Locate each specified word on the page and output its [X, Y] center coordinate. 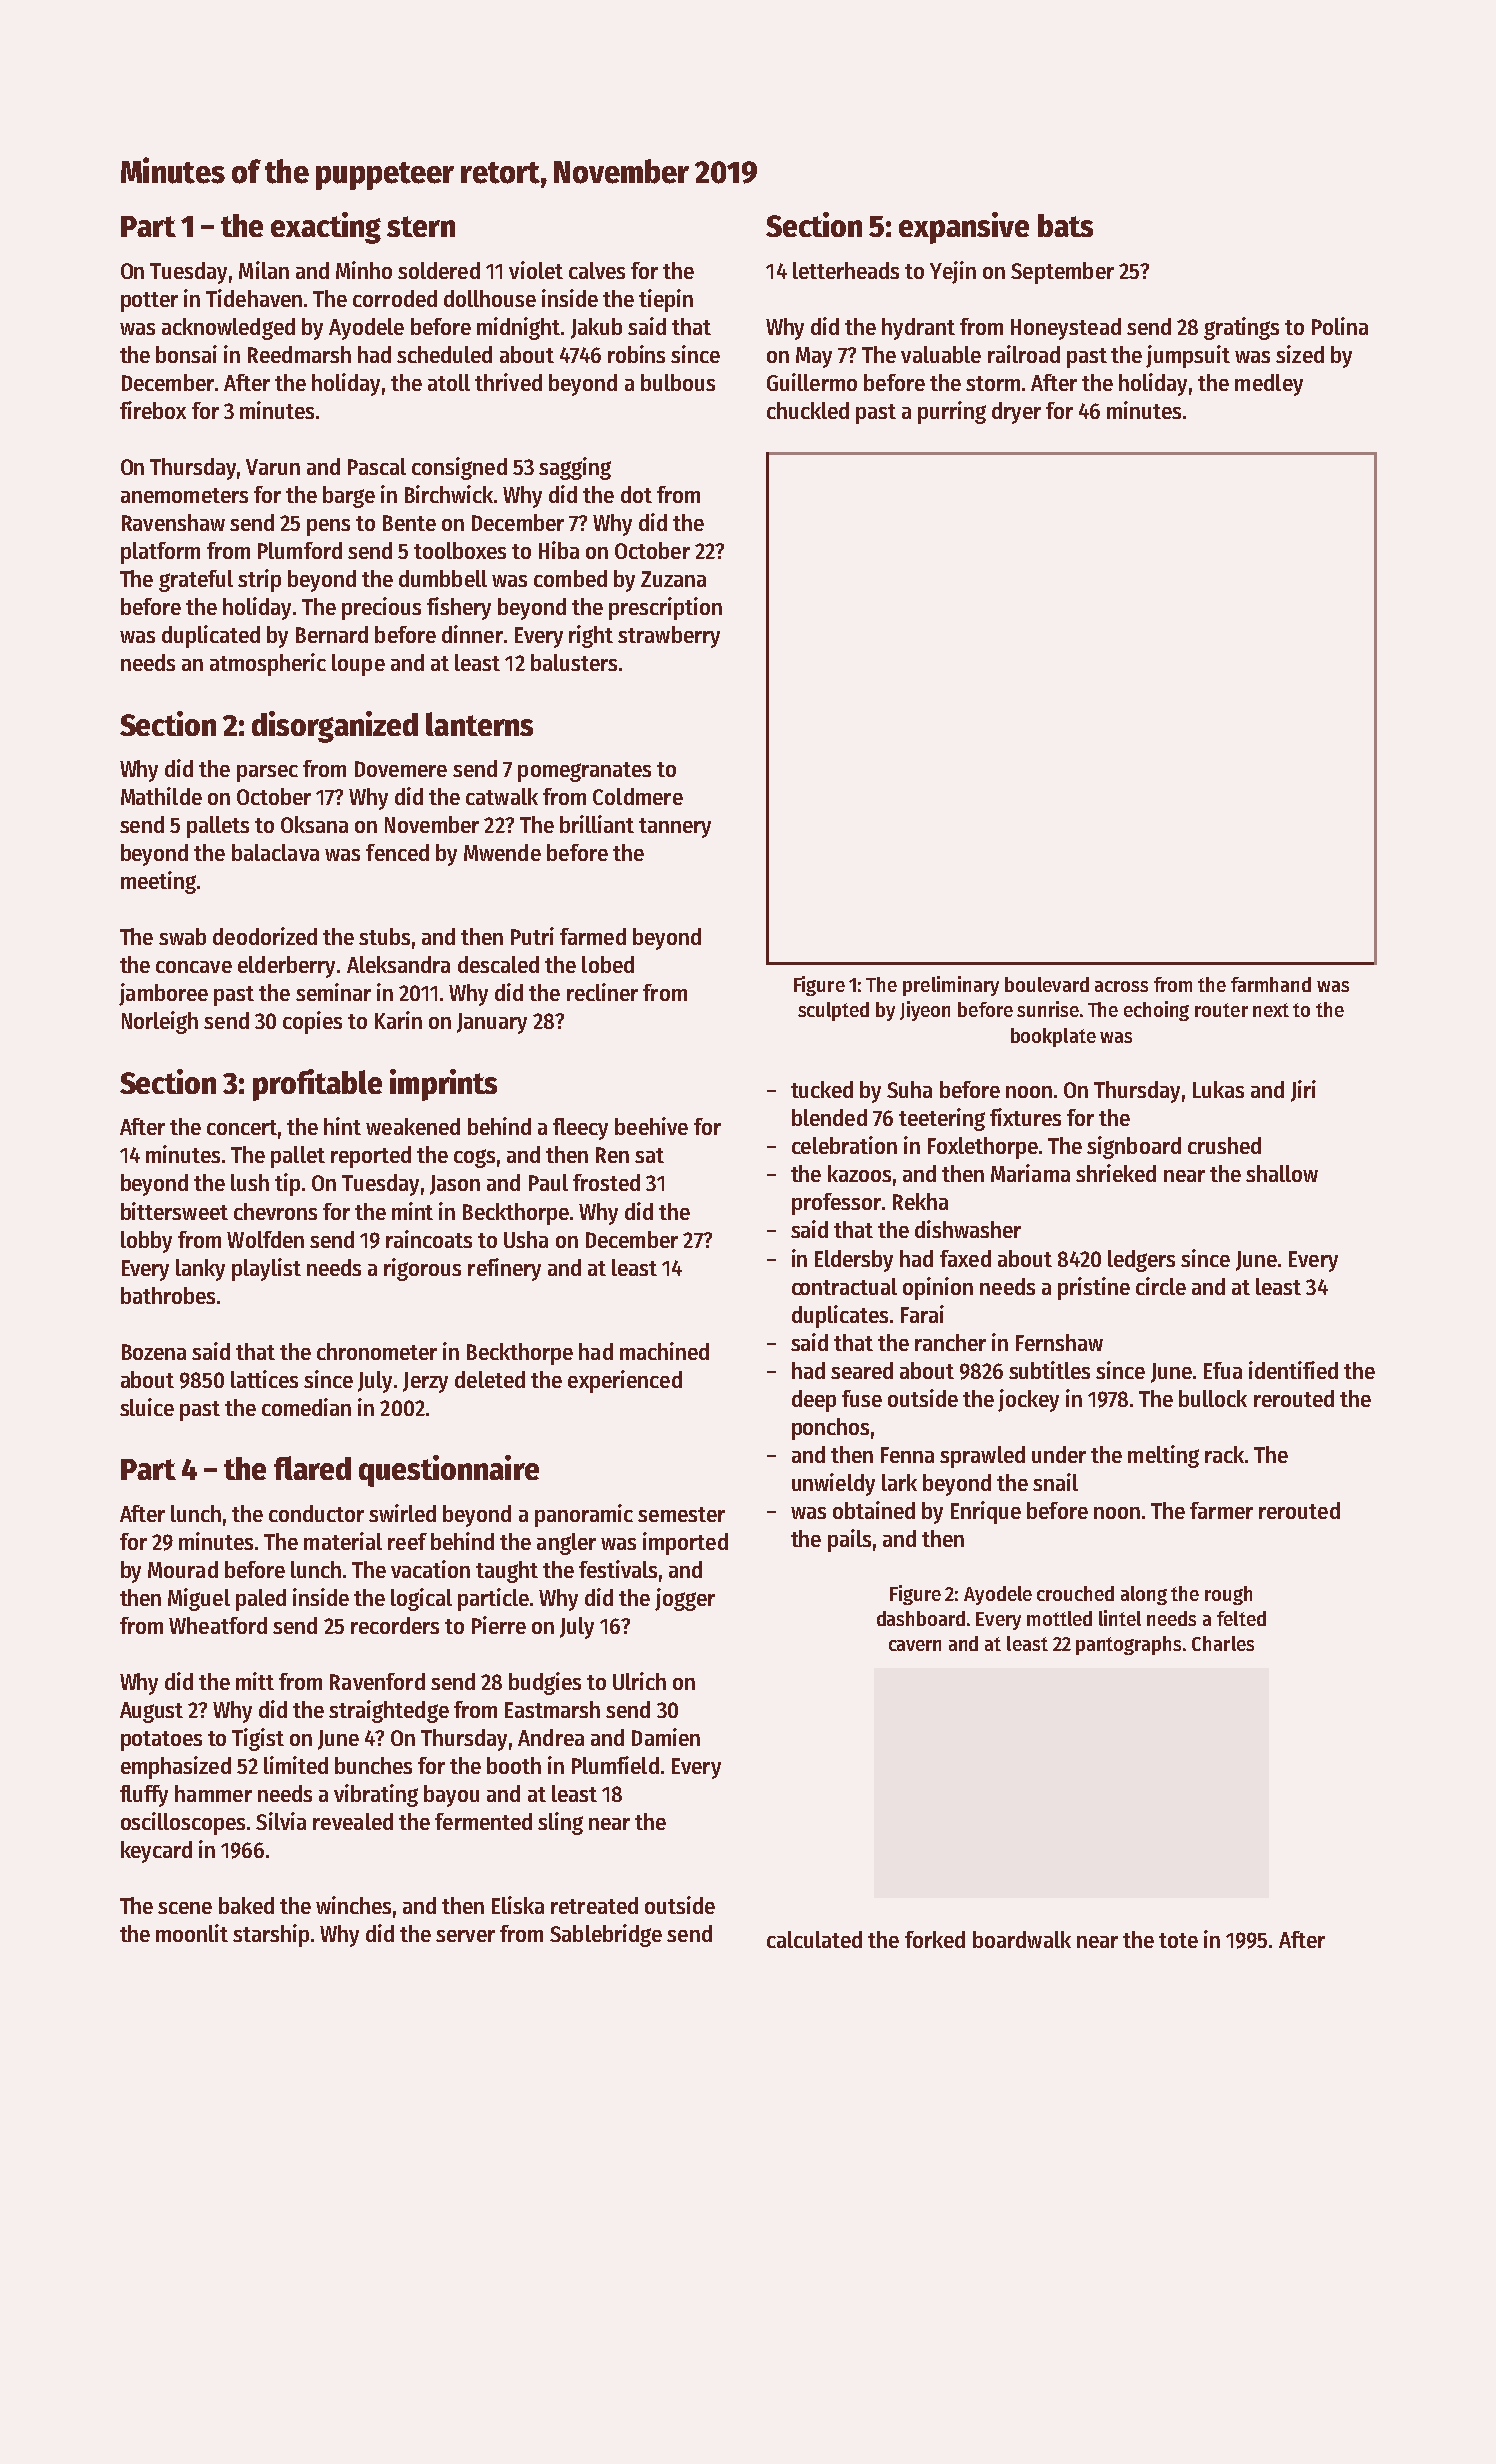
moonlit [192, 1933]
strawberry [669, 637]
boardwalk [1022, 1939]
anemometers [184, 495]
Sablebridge [606, 1935]
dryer [1016, 413]
